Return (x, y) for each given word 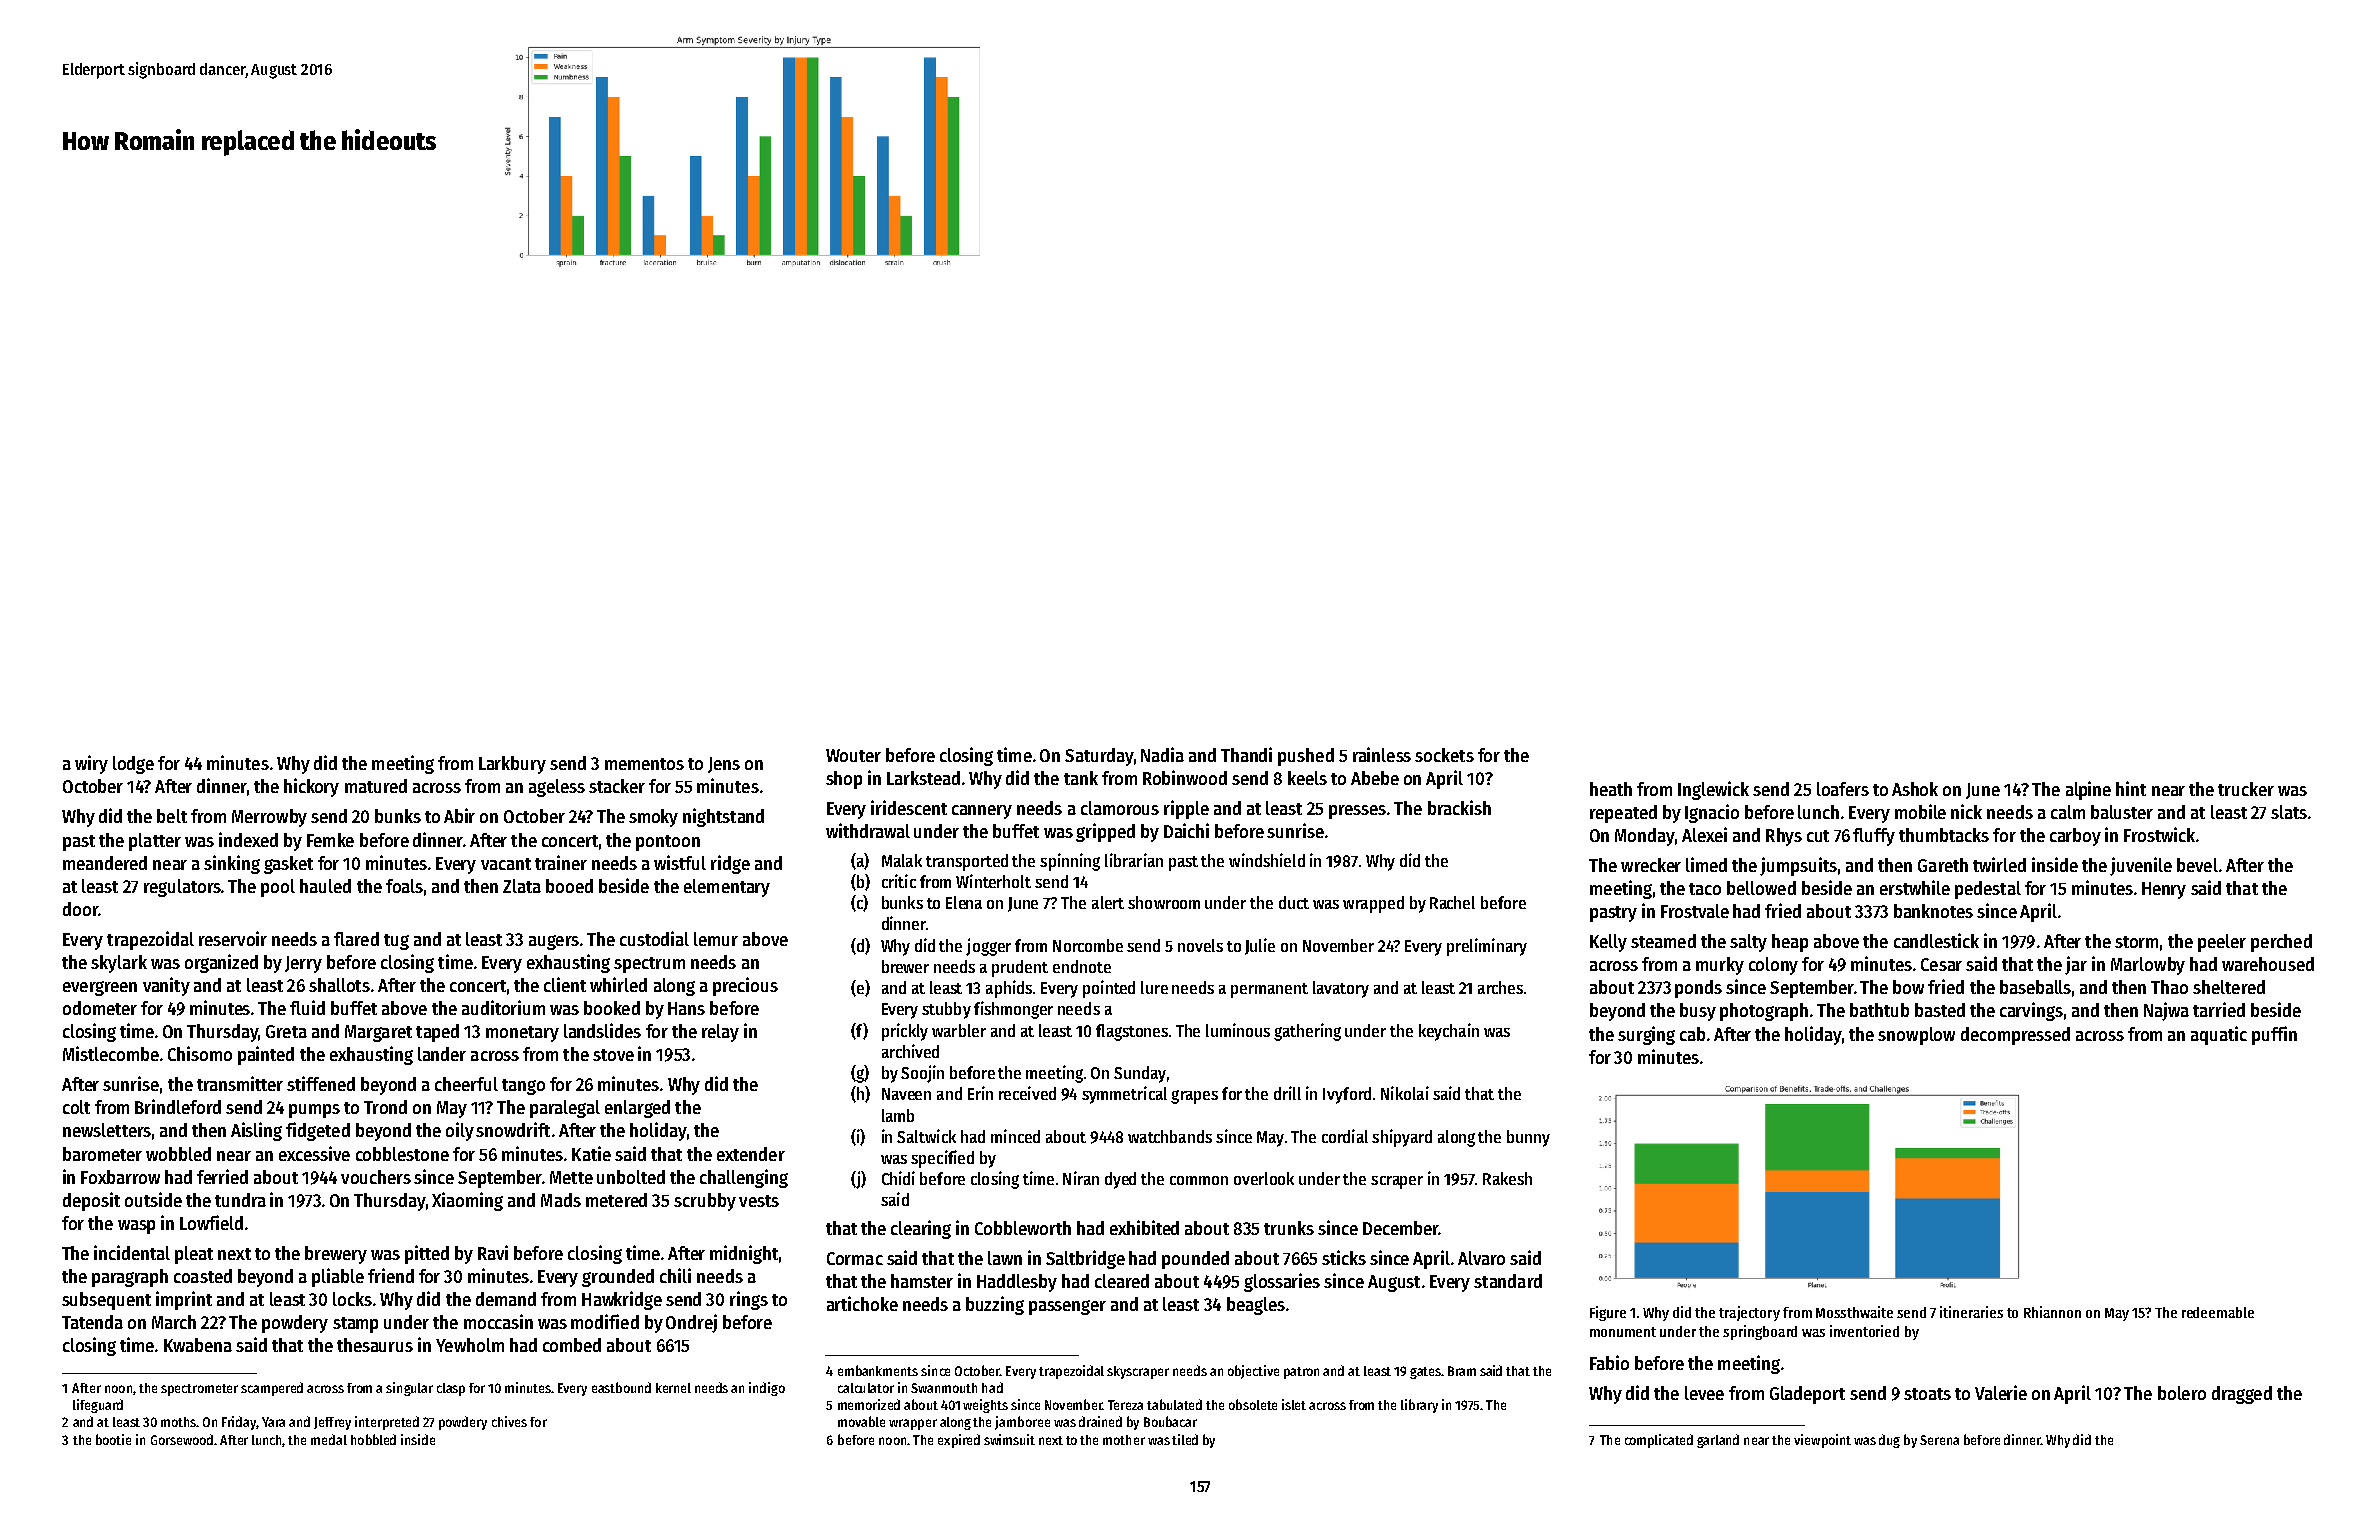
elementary (727, 888)
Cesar (1941, 964)
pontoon (668, 843)
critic (899, 881)
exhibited (1144, 1227)
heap (1790, 943)
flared (356, 939)
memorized (869, 1404)
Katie (591, 1153)
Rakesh (1507, 1178)
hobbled (373, 1439)
